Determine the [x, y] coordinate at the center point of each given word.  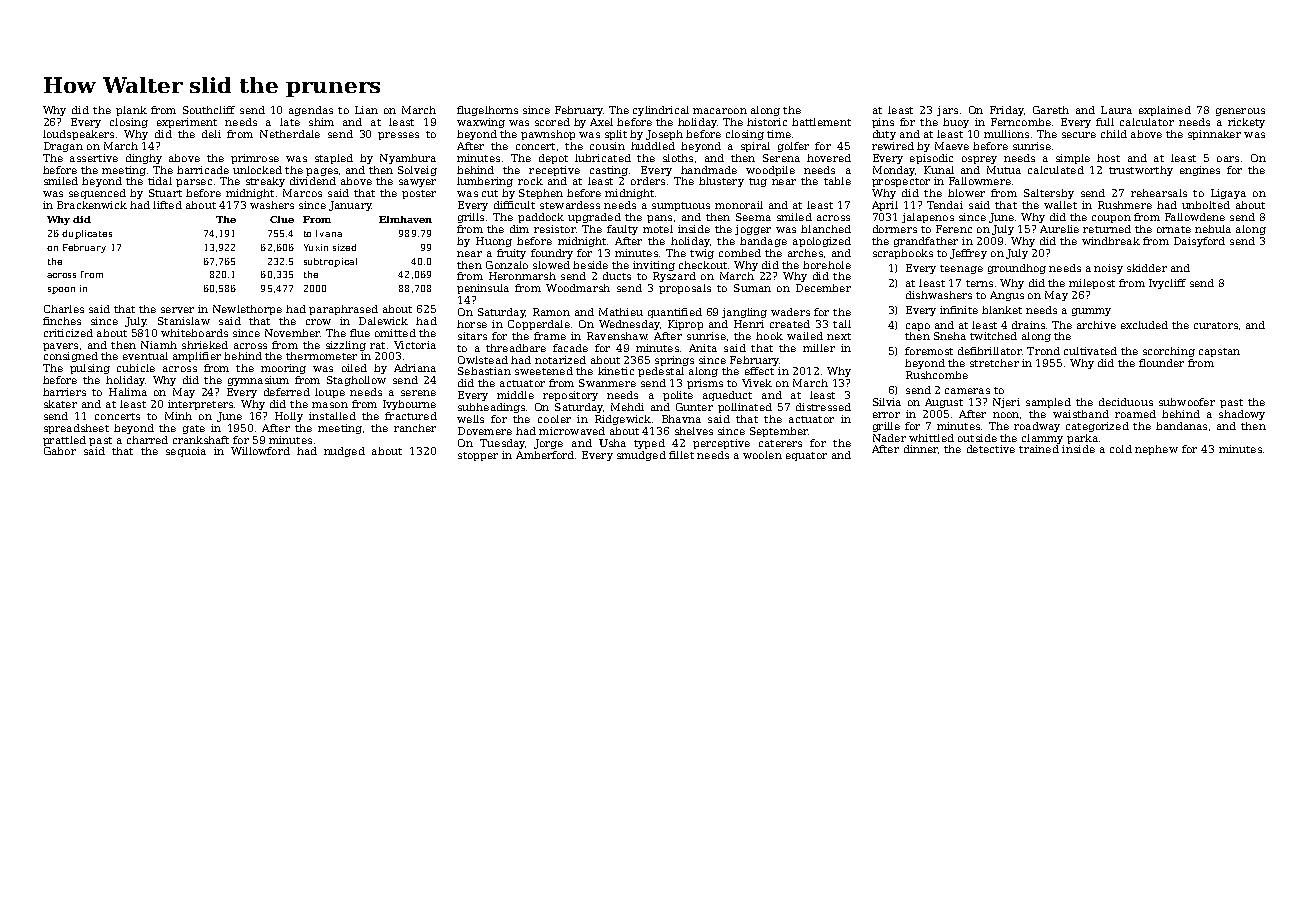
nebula [1213, 229]
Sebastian [484, 371]
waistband [1081, 414]
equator [806, 456]
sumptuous [681, 206]
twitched [993, 336]
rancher [415, 428]
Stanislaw [184, 321]
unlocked [257, 170]
